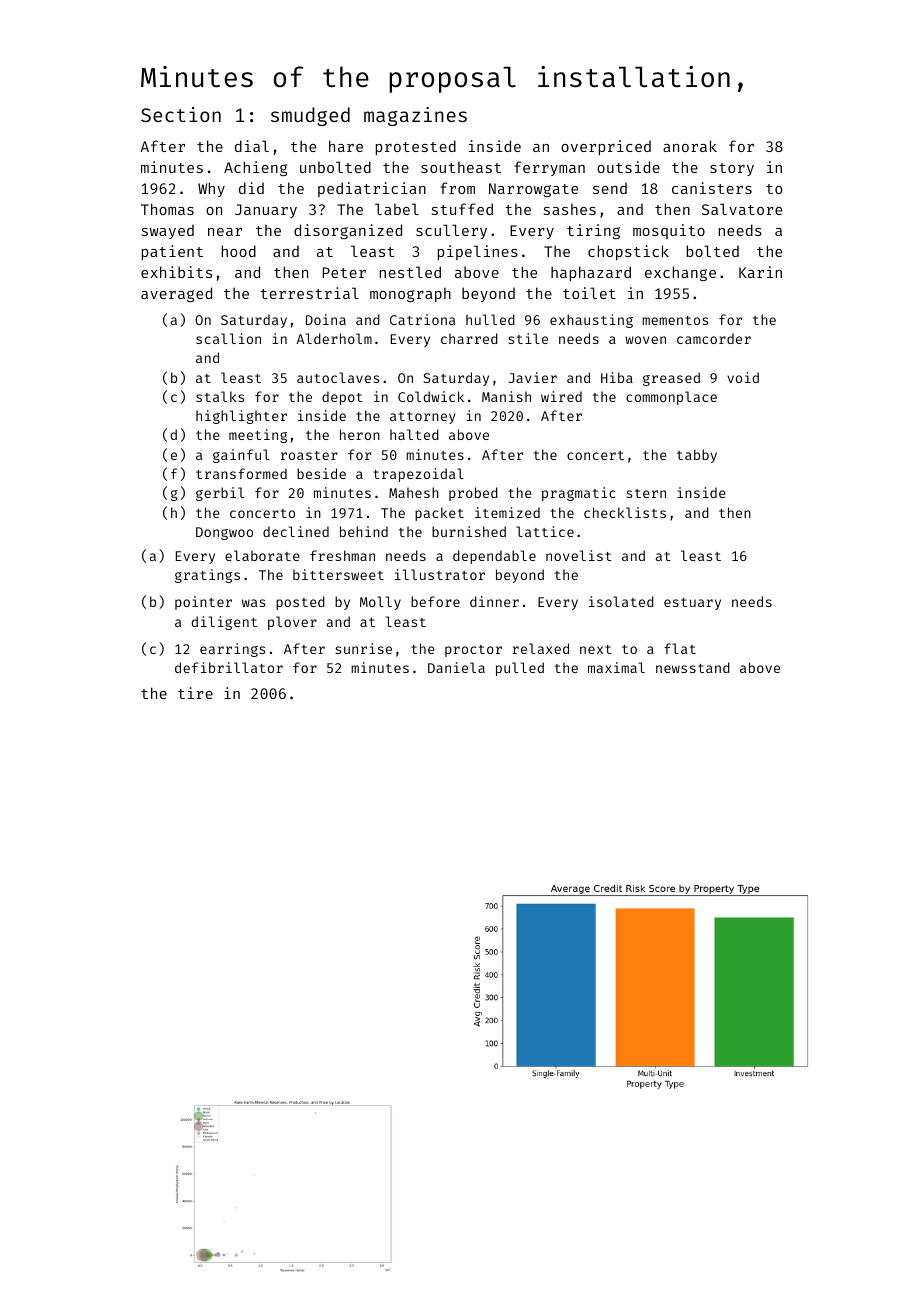 This screenshot has height=1314, width=924. Describe the element at coordinates (669, 231) in the screenshot. I see `mosquito` at that location.
